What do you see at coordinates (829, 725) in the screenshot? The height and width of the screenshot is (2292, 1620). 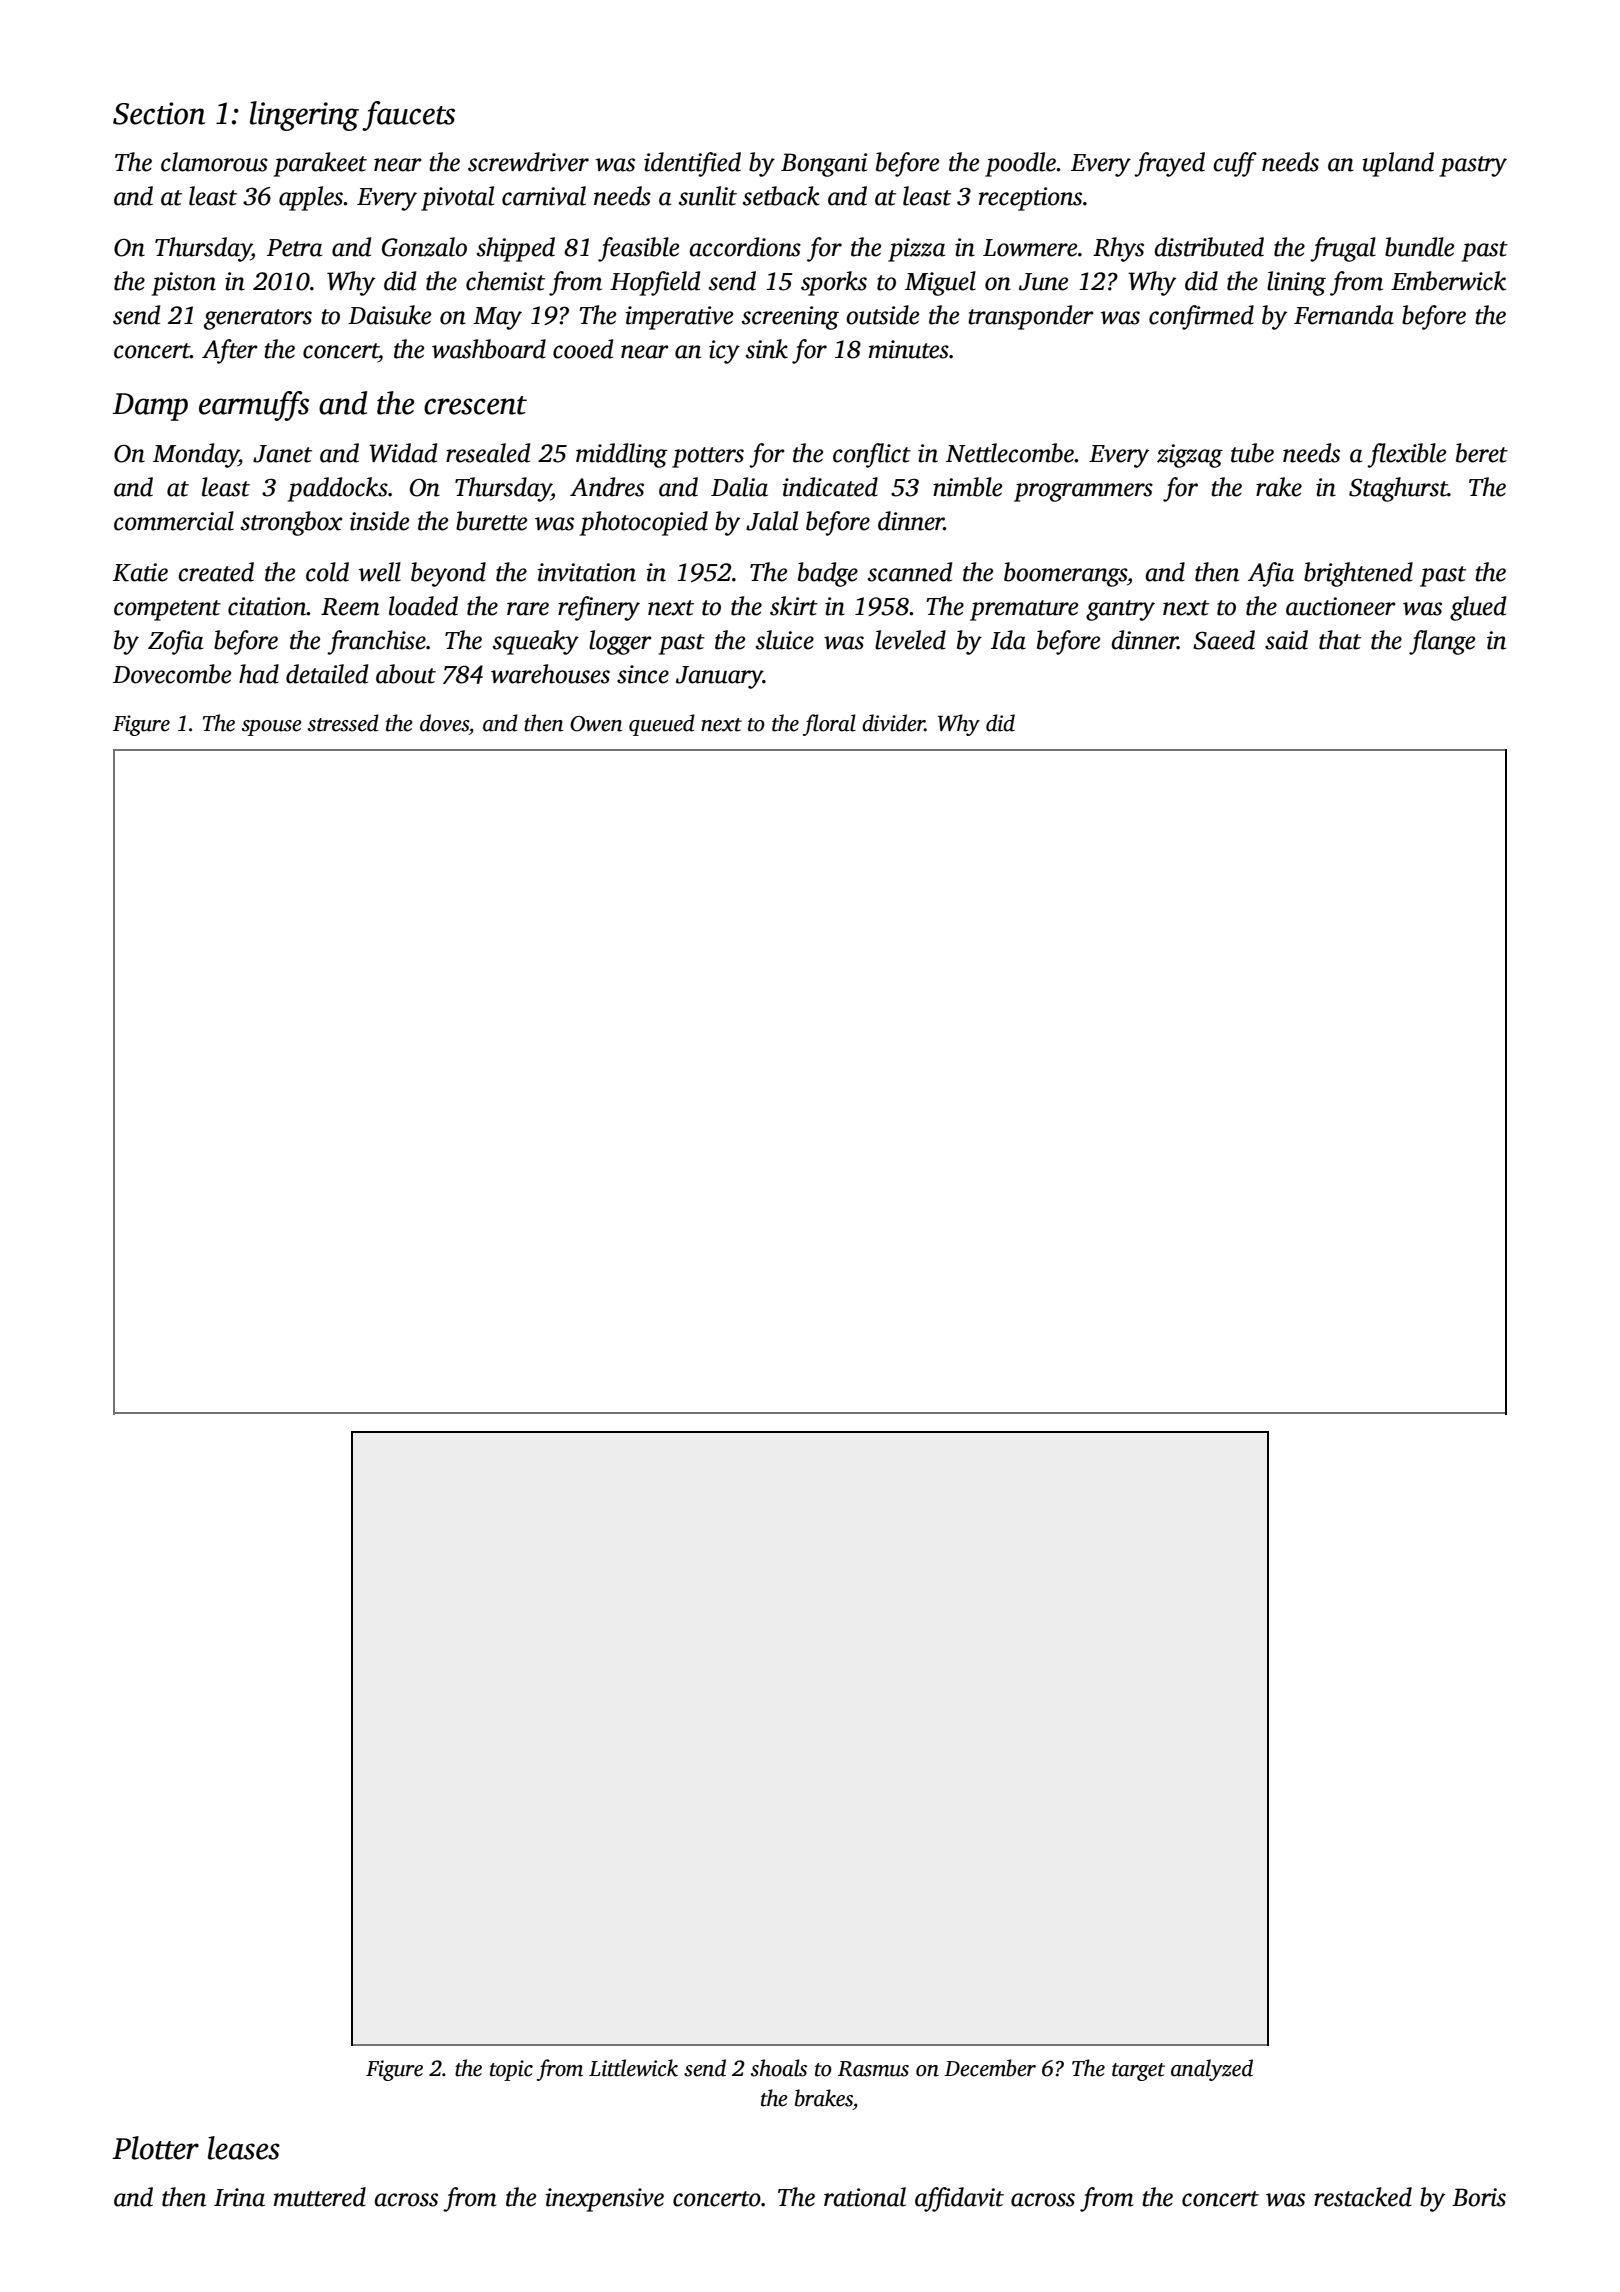 I see `floral` at bounding box center [829, 725].
